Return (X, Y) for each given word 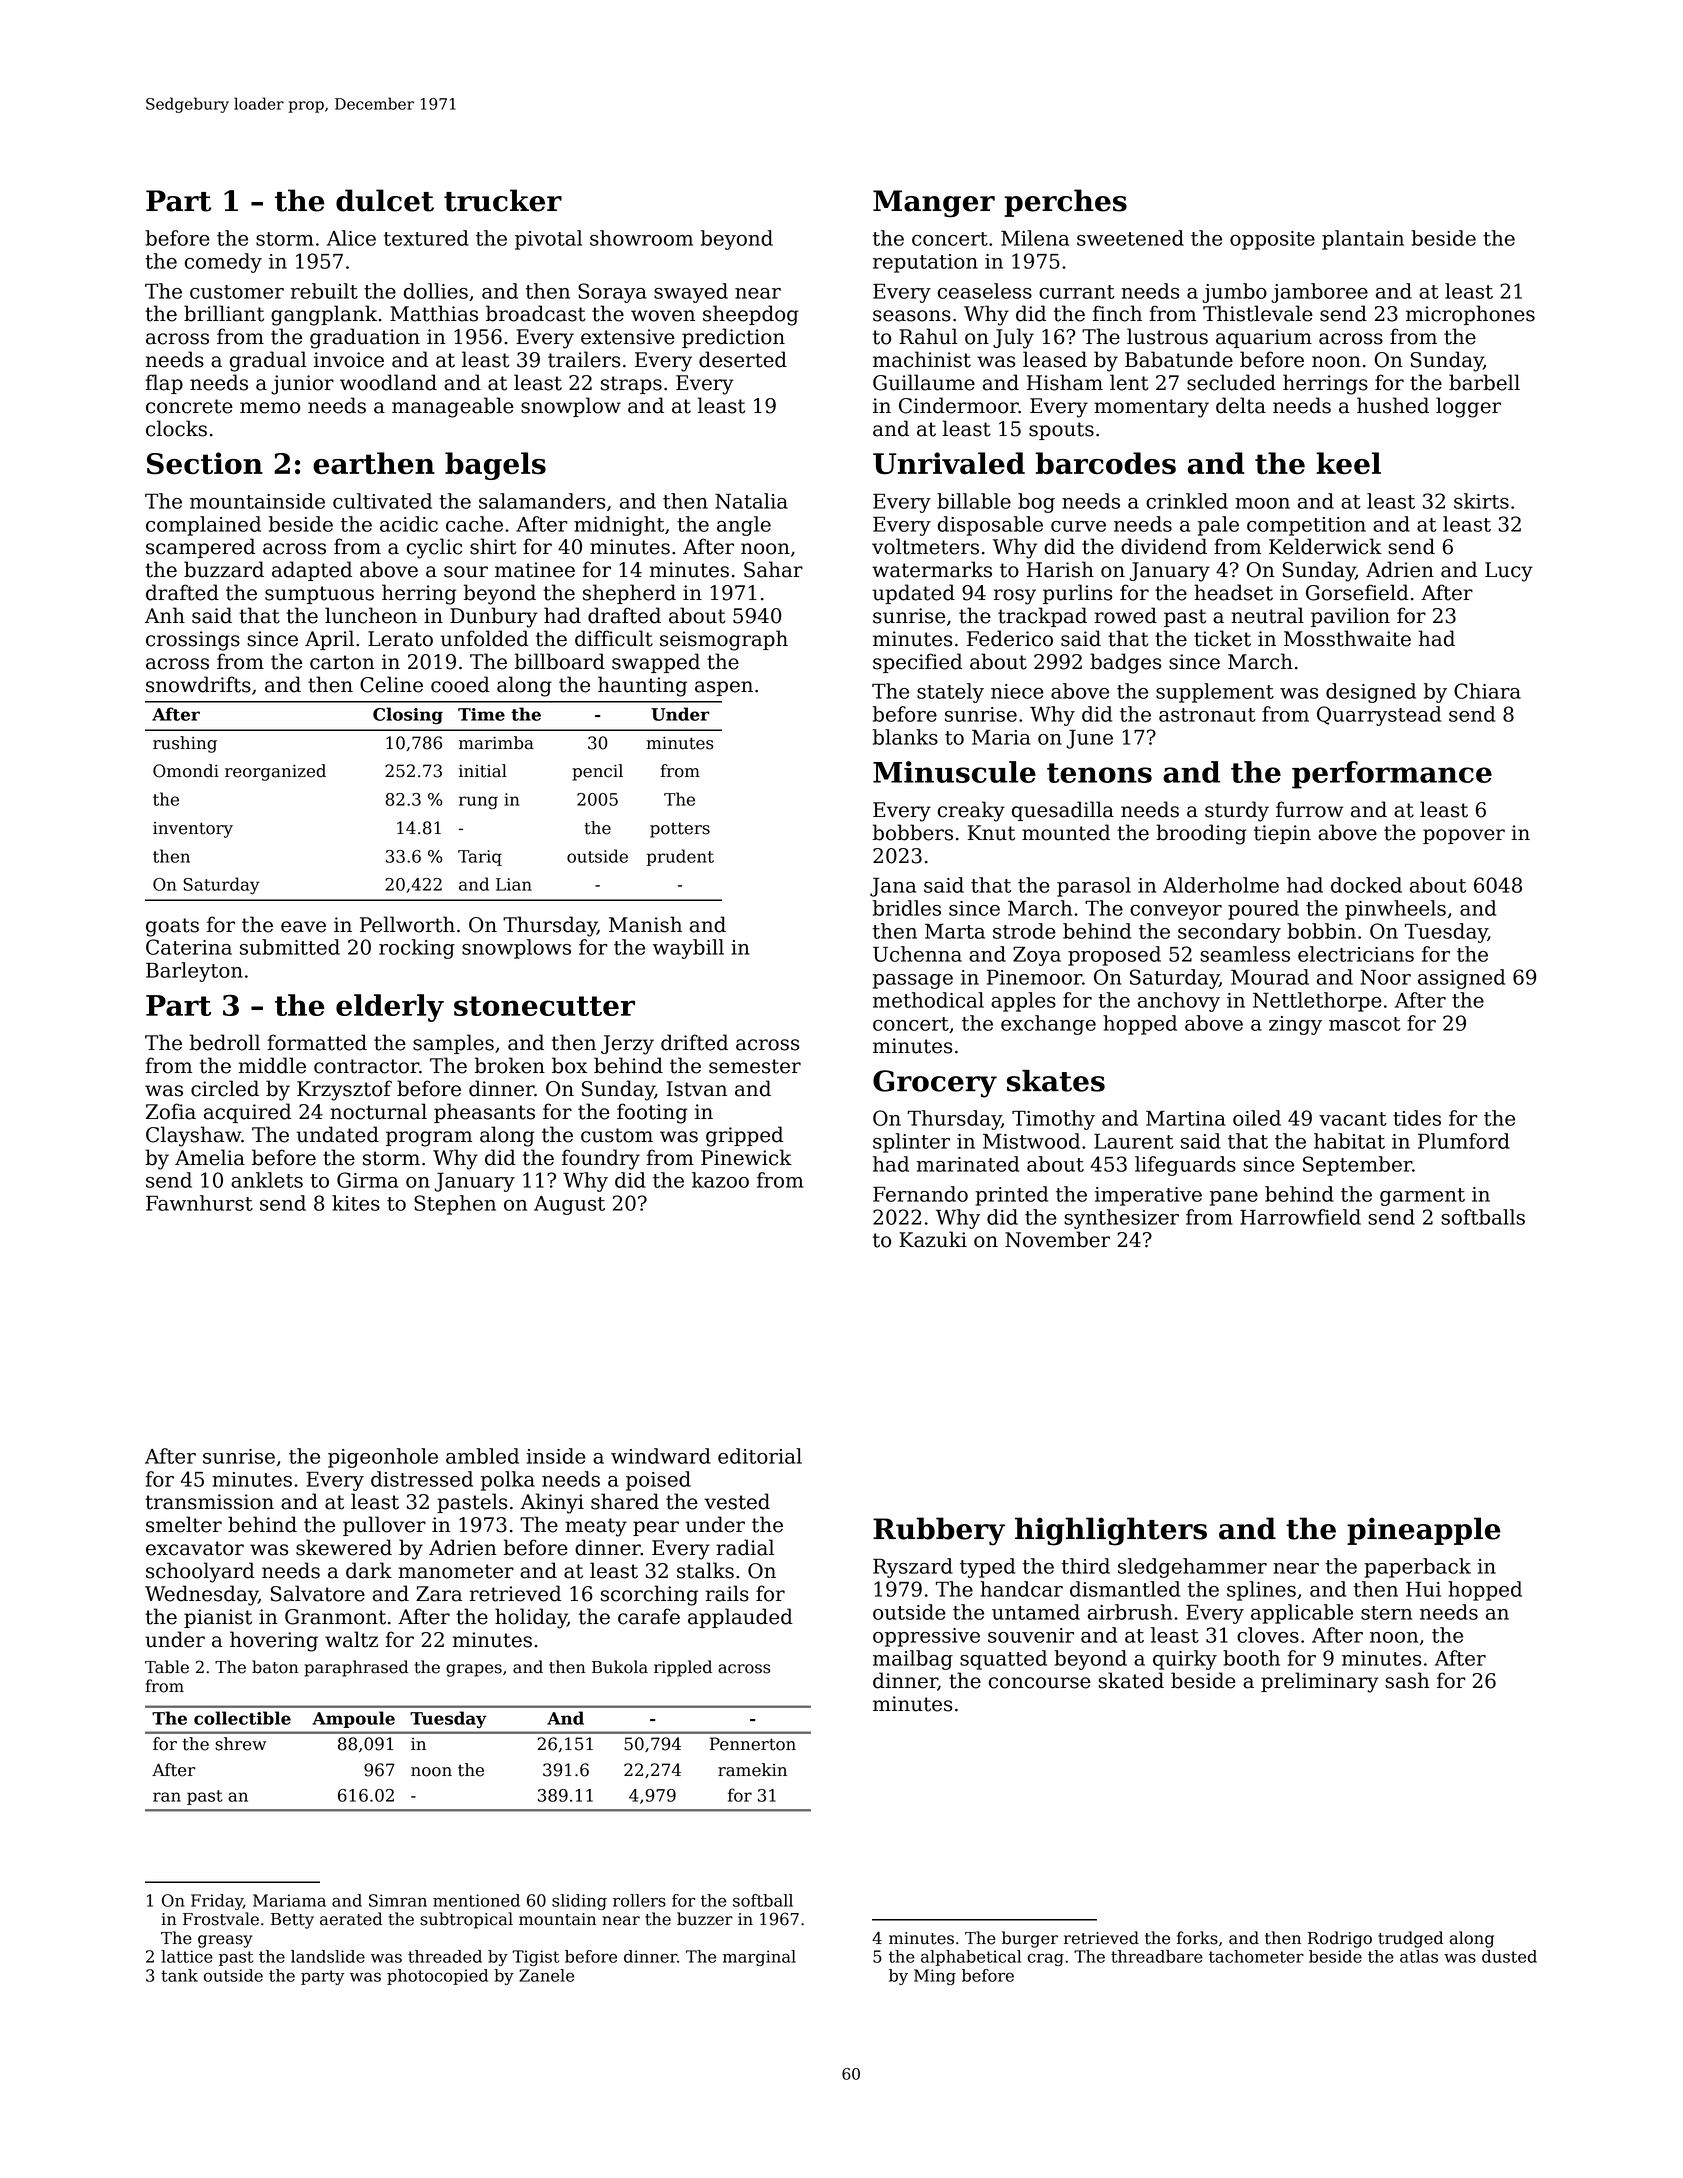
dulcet (385, 200)
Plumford (1464, 1141)
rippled (683, 1668)
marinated (968, 1164)
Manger (934, 204)
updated (914, 594)
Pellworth (407, 924)
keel (1348, 463)
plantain (1363, 240)
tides (1417, 1118)
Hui (1423, 1589)
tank (179, 1975)
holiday (531, 1618)
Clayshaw (193, 1136)
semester (755, 1066)
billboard (559, 661)
